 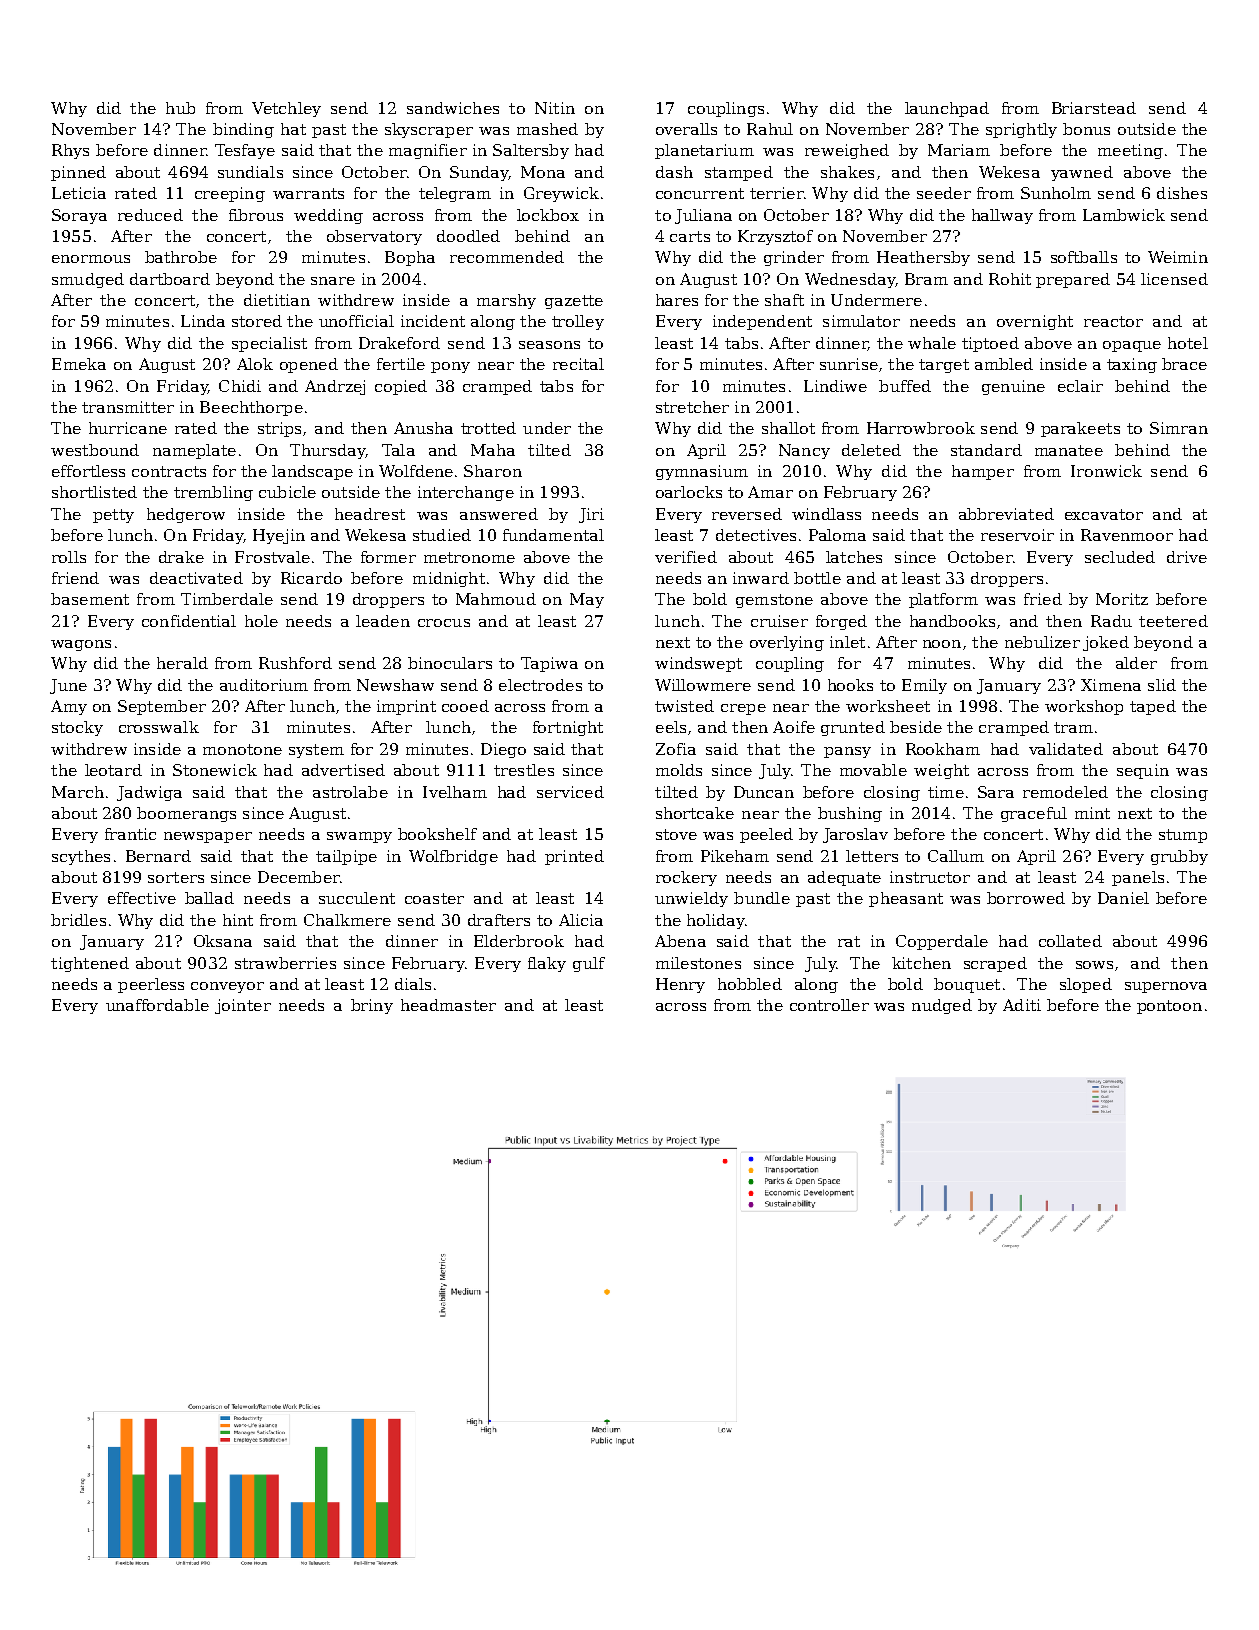 I want to click on doodled, so click(x=468, y=236).
